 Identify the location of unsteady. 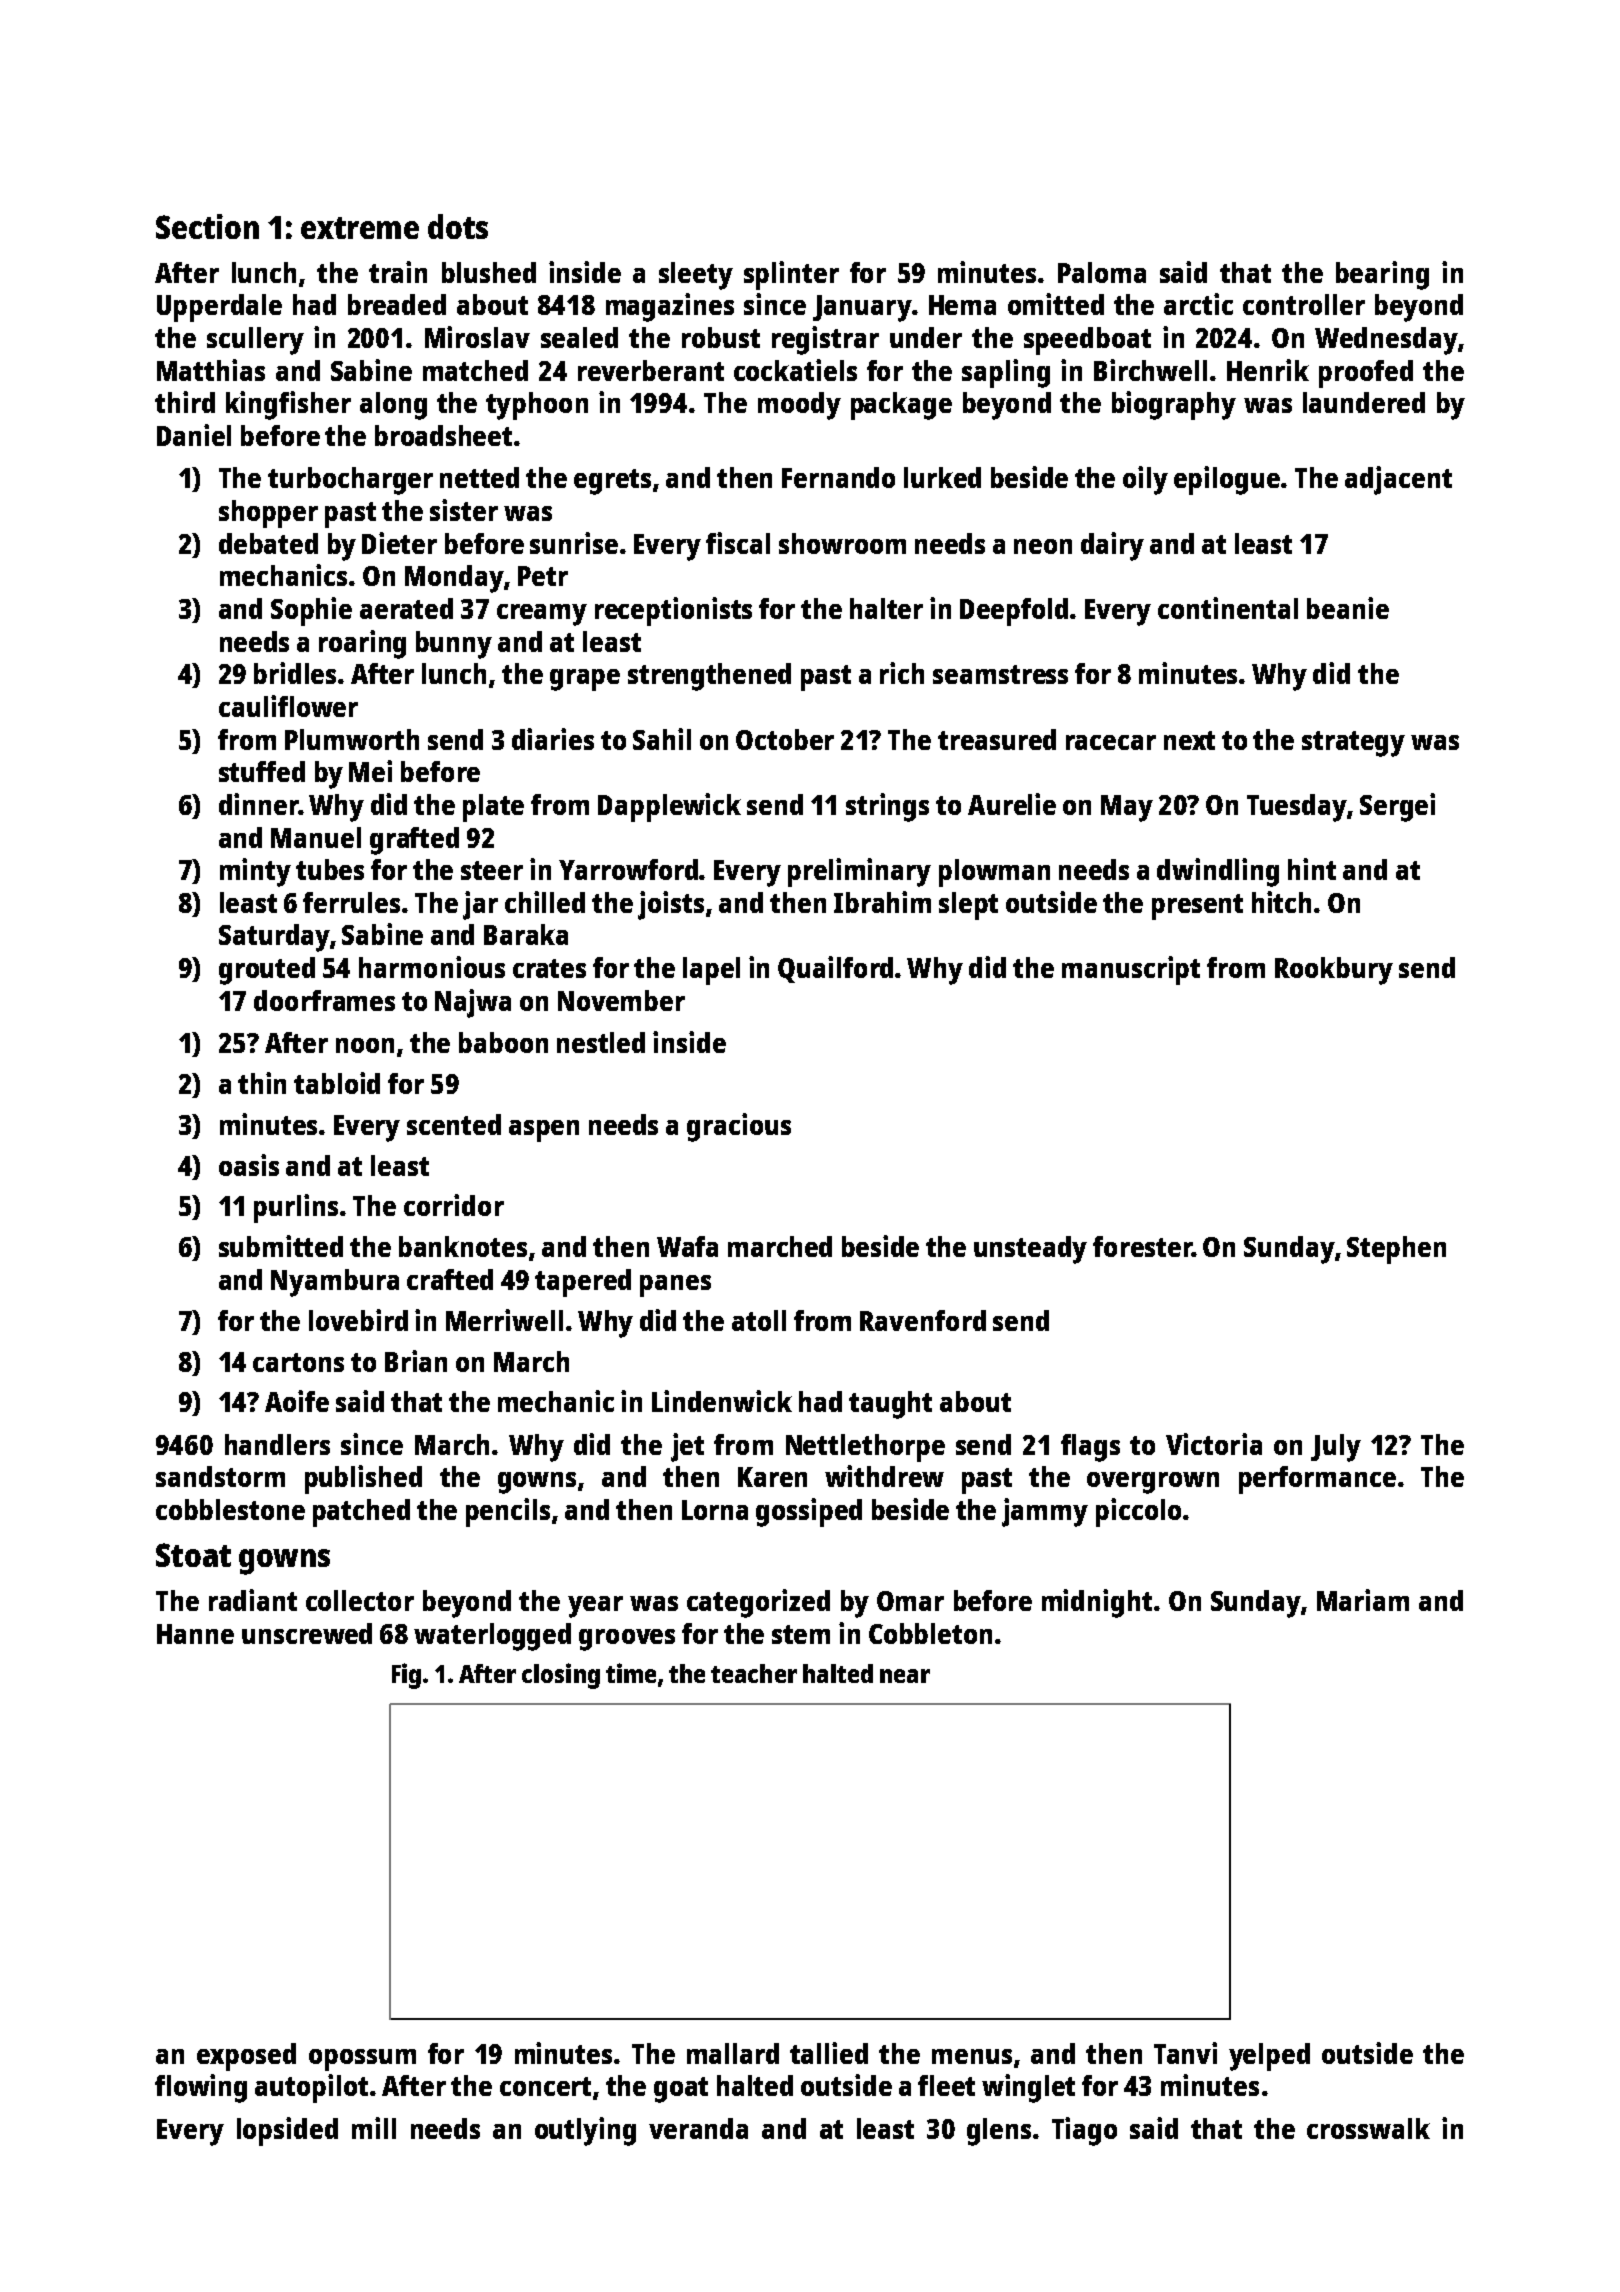
(1030, 1250).
